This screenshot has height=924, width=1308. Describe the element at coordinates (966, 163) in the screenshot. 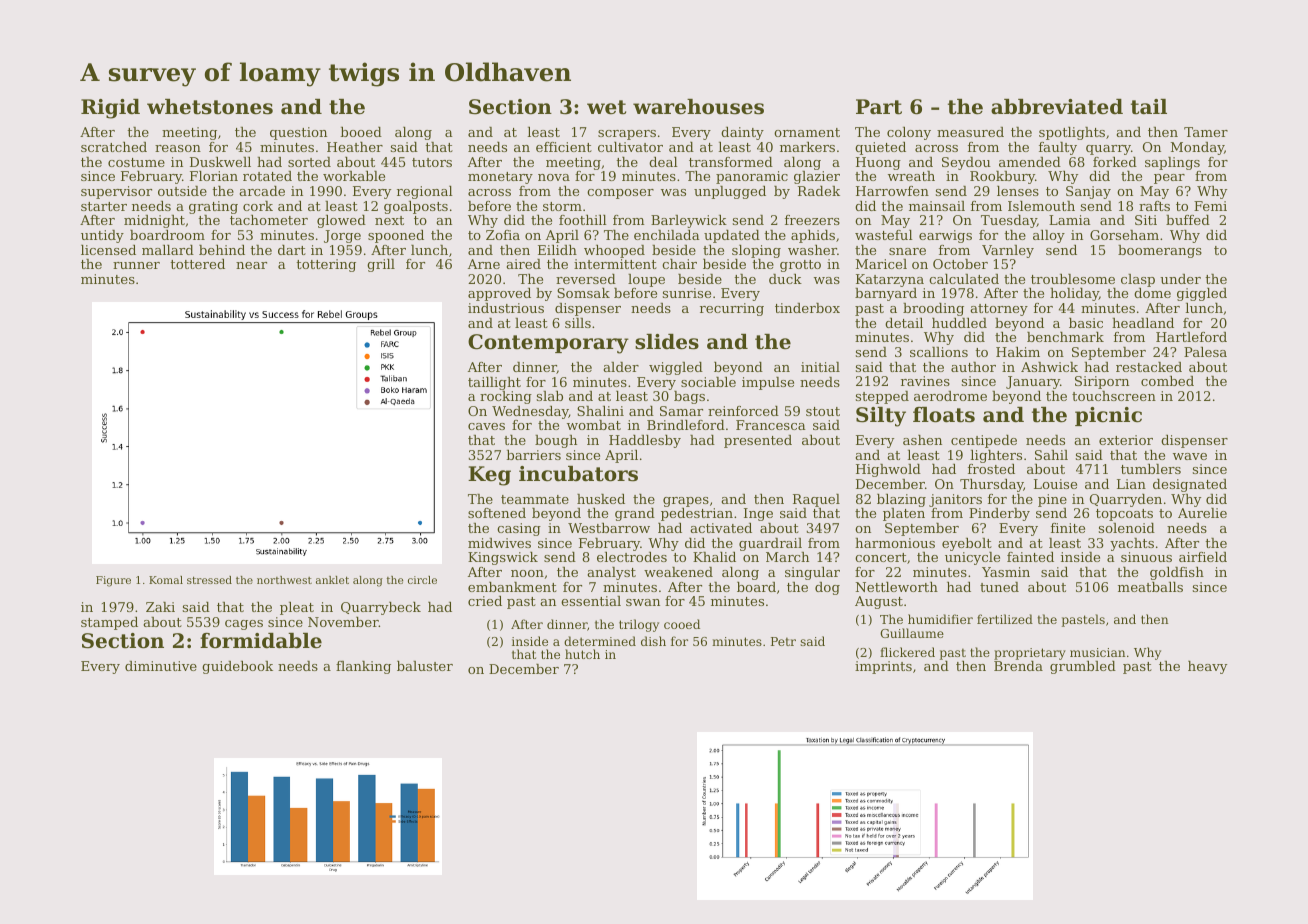

I see `Seydou` at that location.
